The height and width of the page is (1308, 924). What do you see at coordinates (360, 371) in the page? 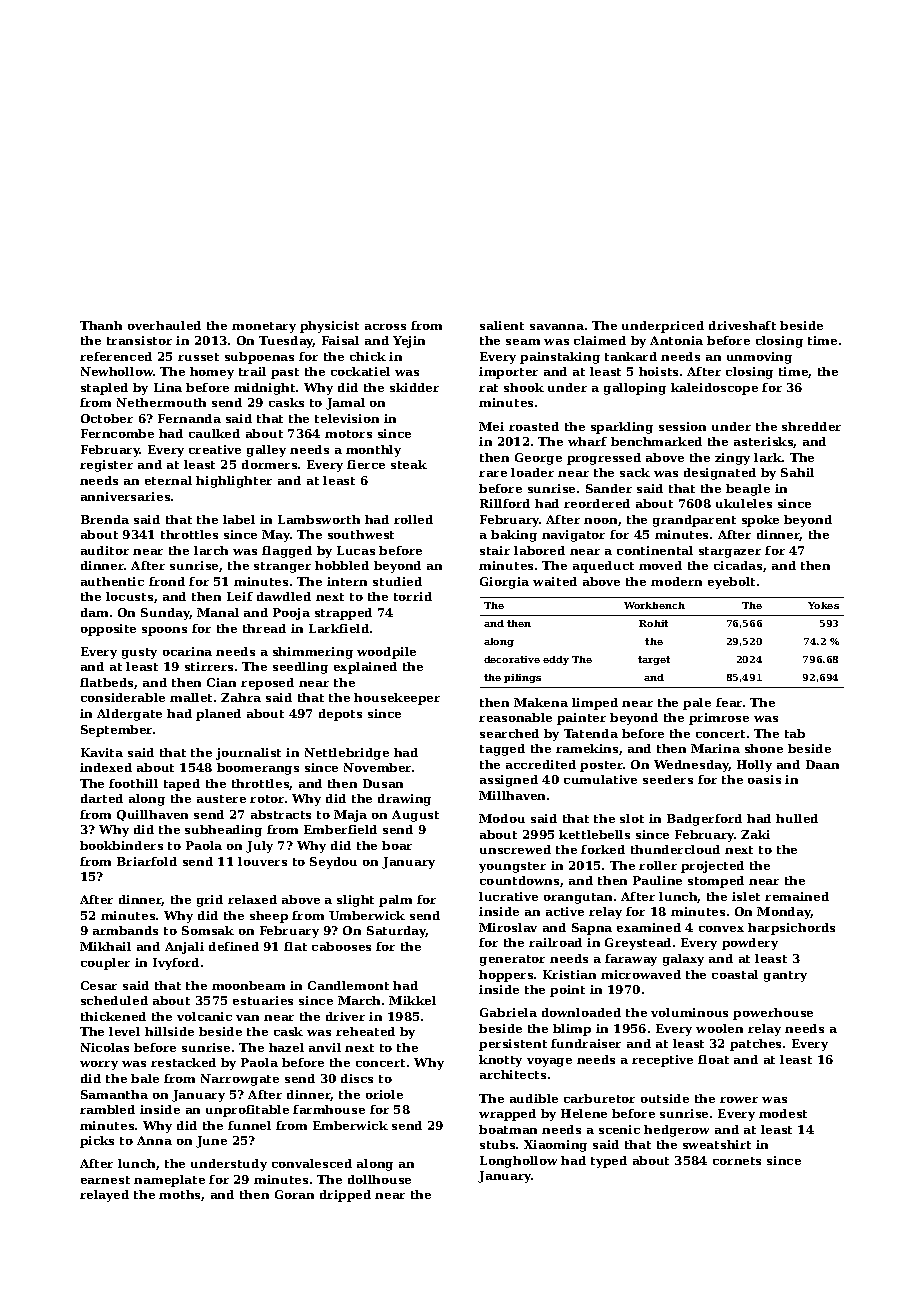
I see `cockatiel` at bounding box center [360, 371].
